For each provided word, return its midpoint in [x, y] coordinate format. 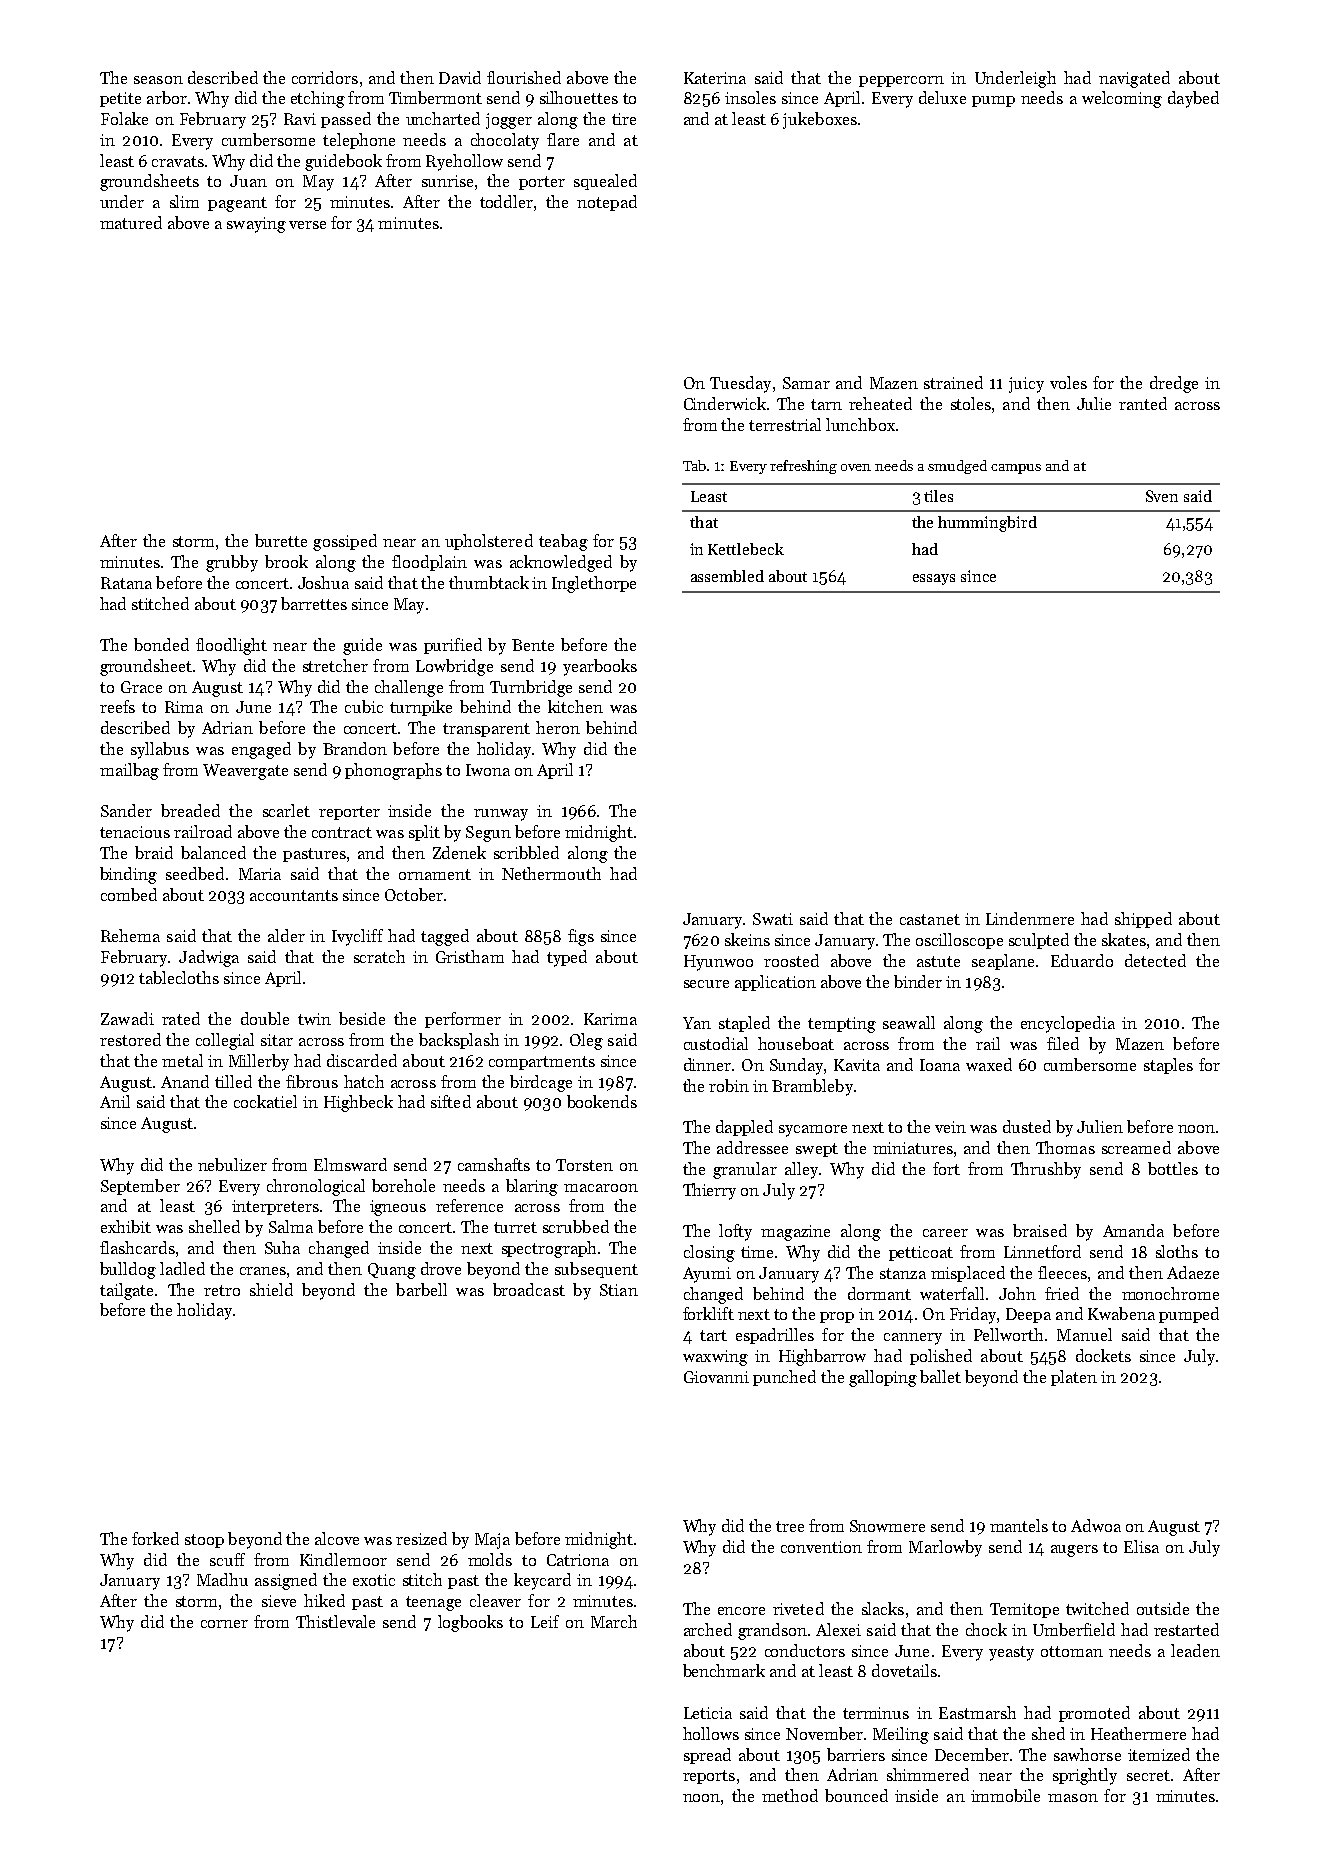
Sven [1162, 496]
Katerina [715, 78]
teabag [563, 542]
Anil [115, 1101]
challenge [409, 688]
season [158, 80]
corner [224, 1624]
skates [1124, 939]
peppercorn [901, 81]
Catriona [578, 1560]
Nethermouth [551, 873]
